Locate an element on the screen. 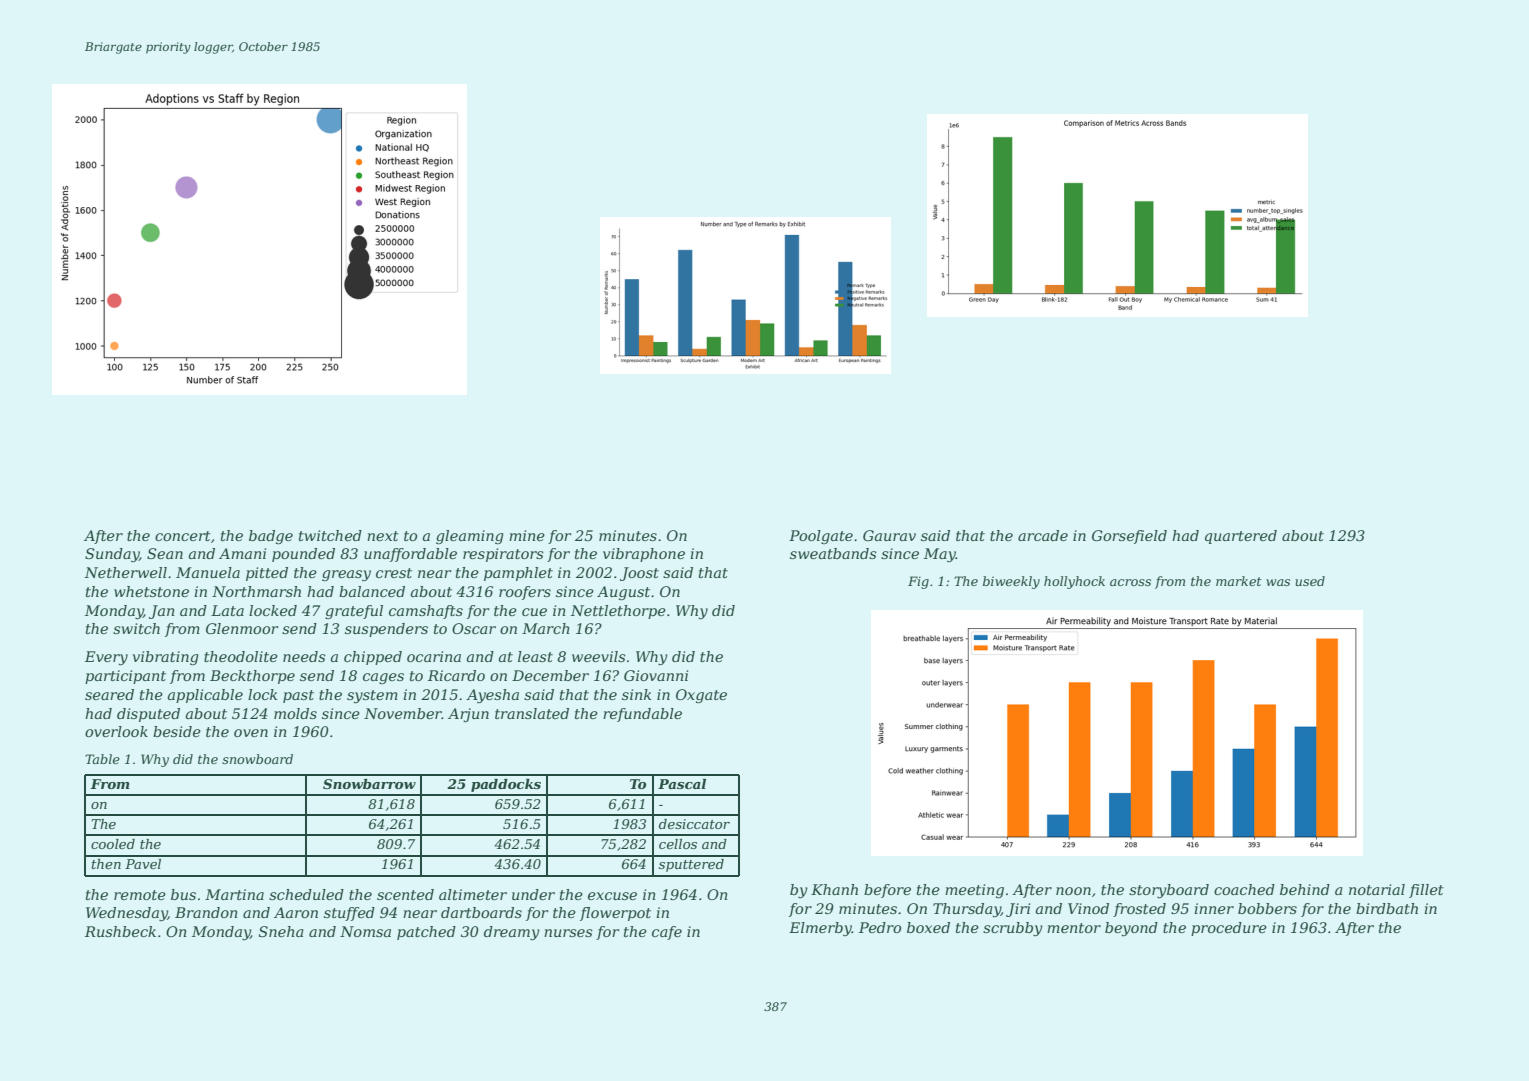 The width and height of the screenshot is (1529, 1081). Amani is located at coordinates (242, 553).
